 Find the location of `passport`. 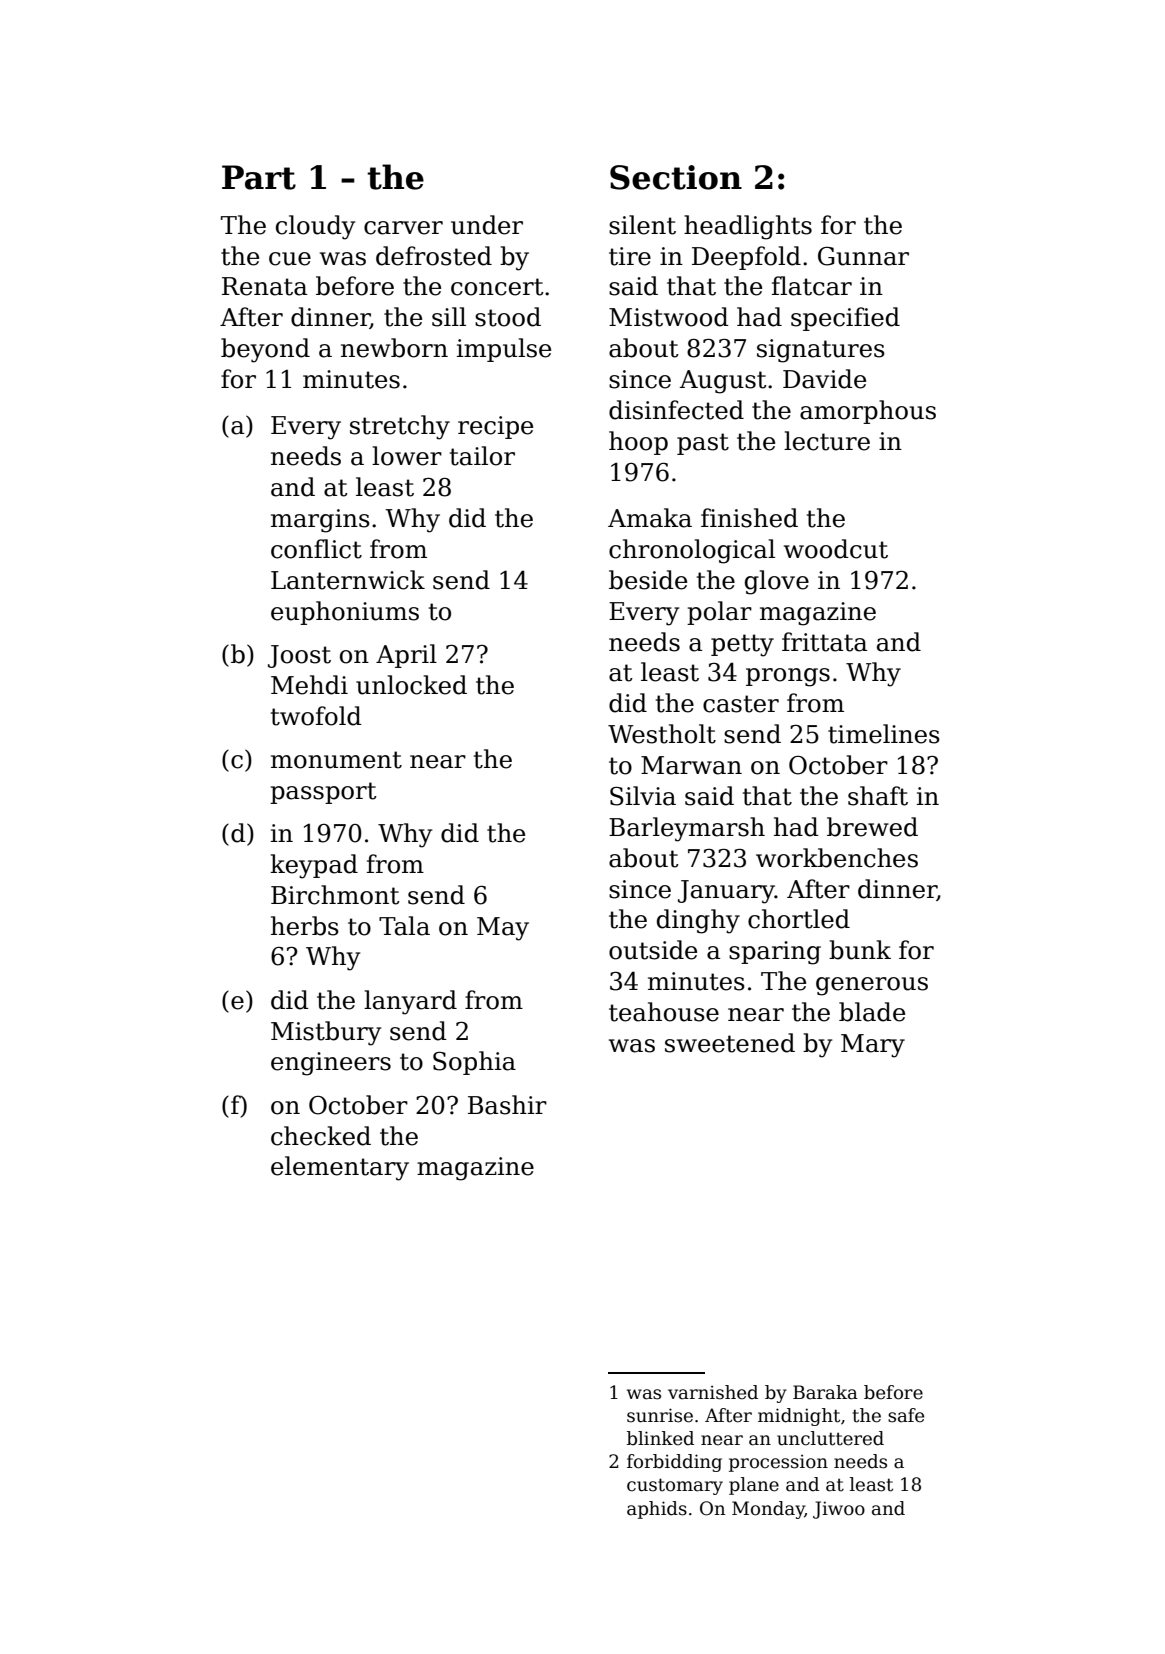

passport is located at coordinates (323, 793).
